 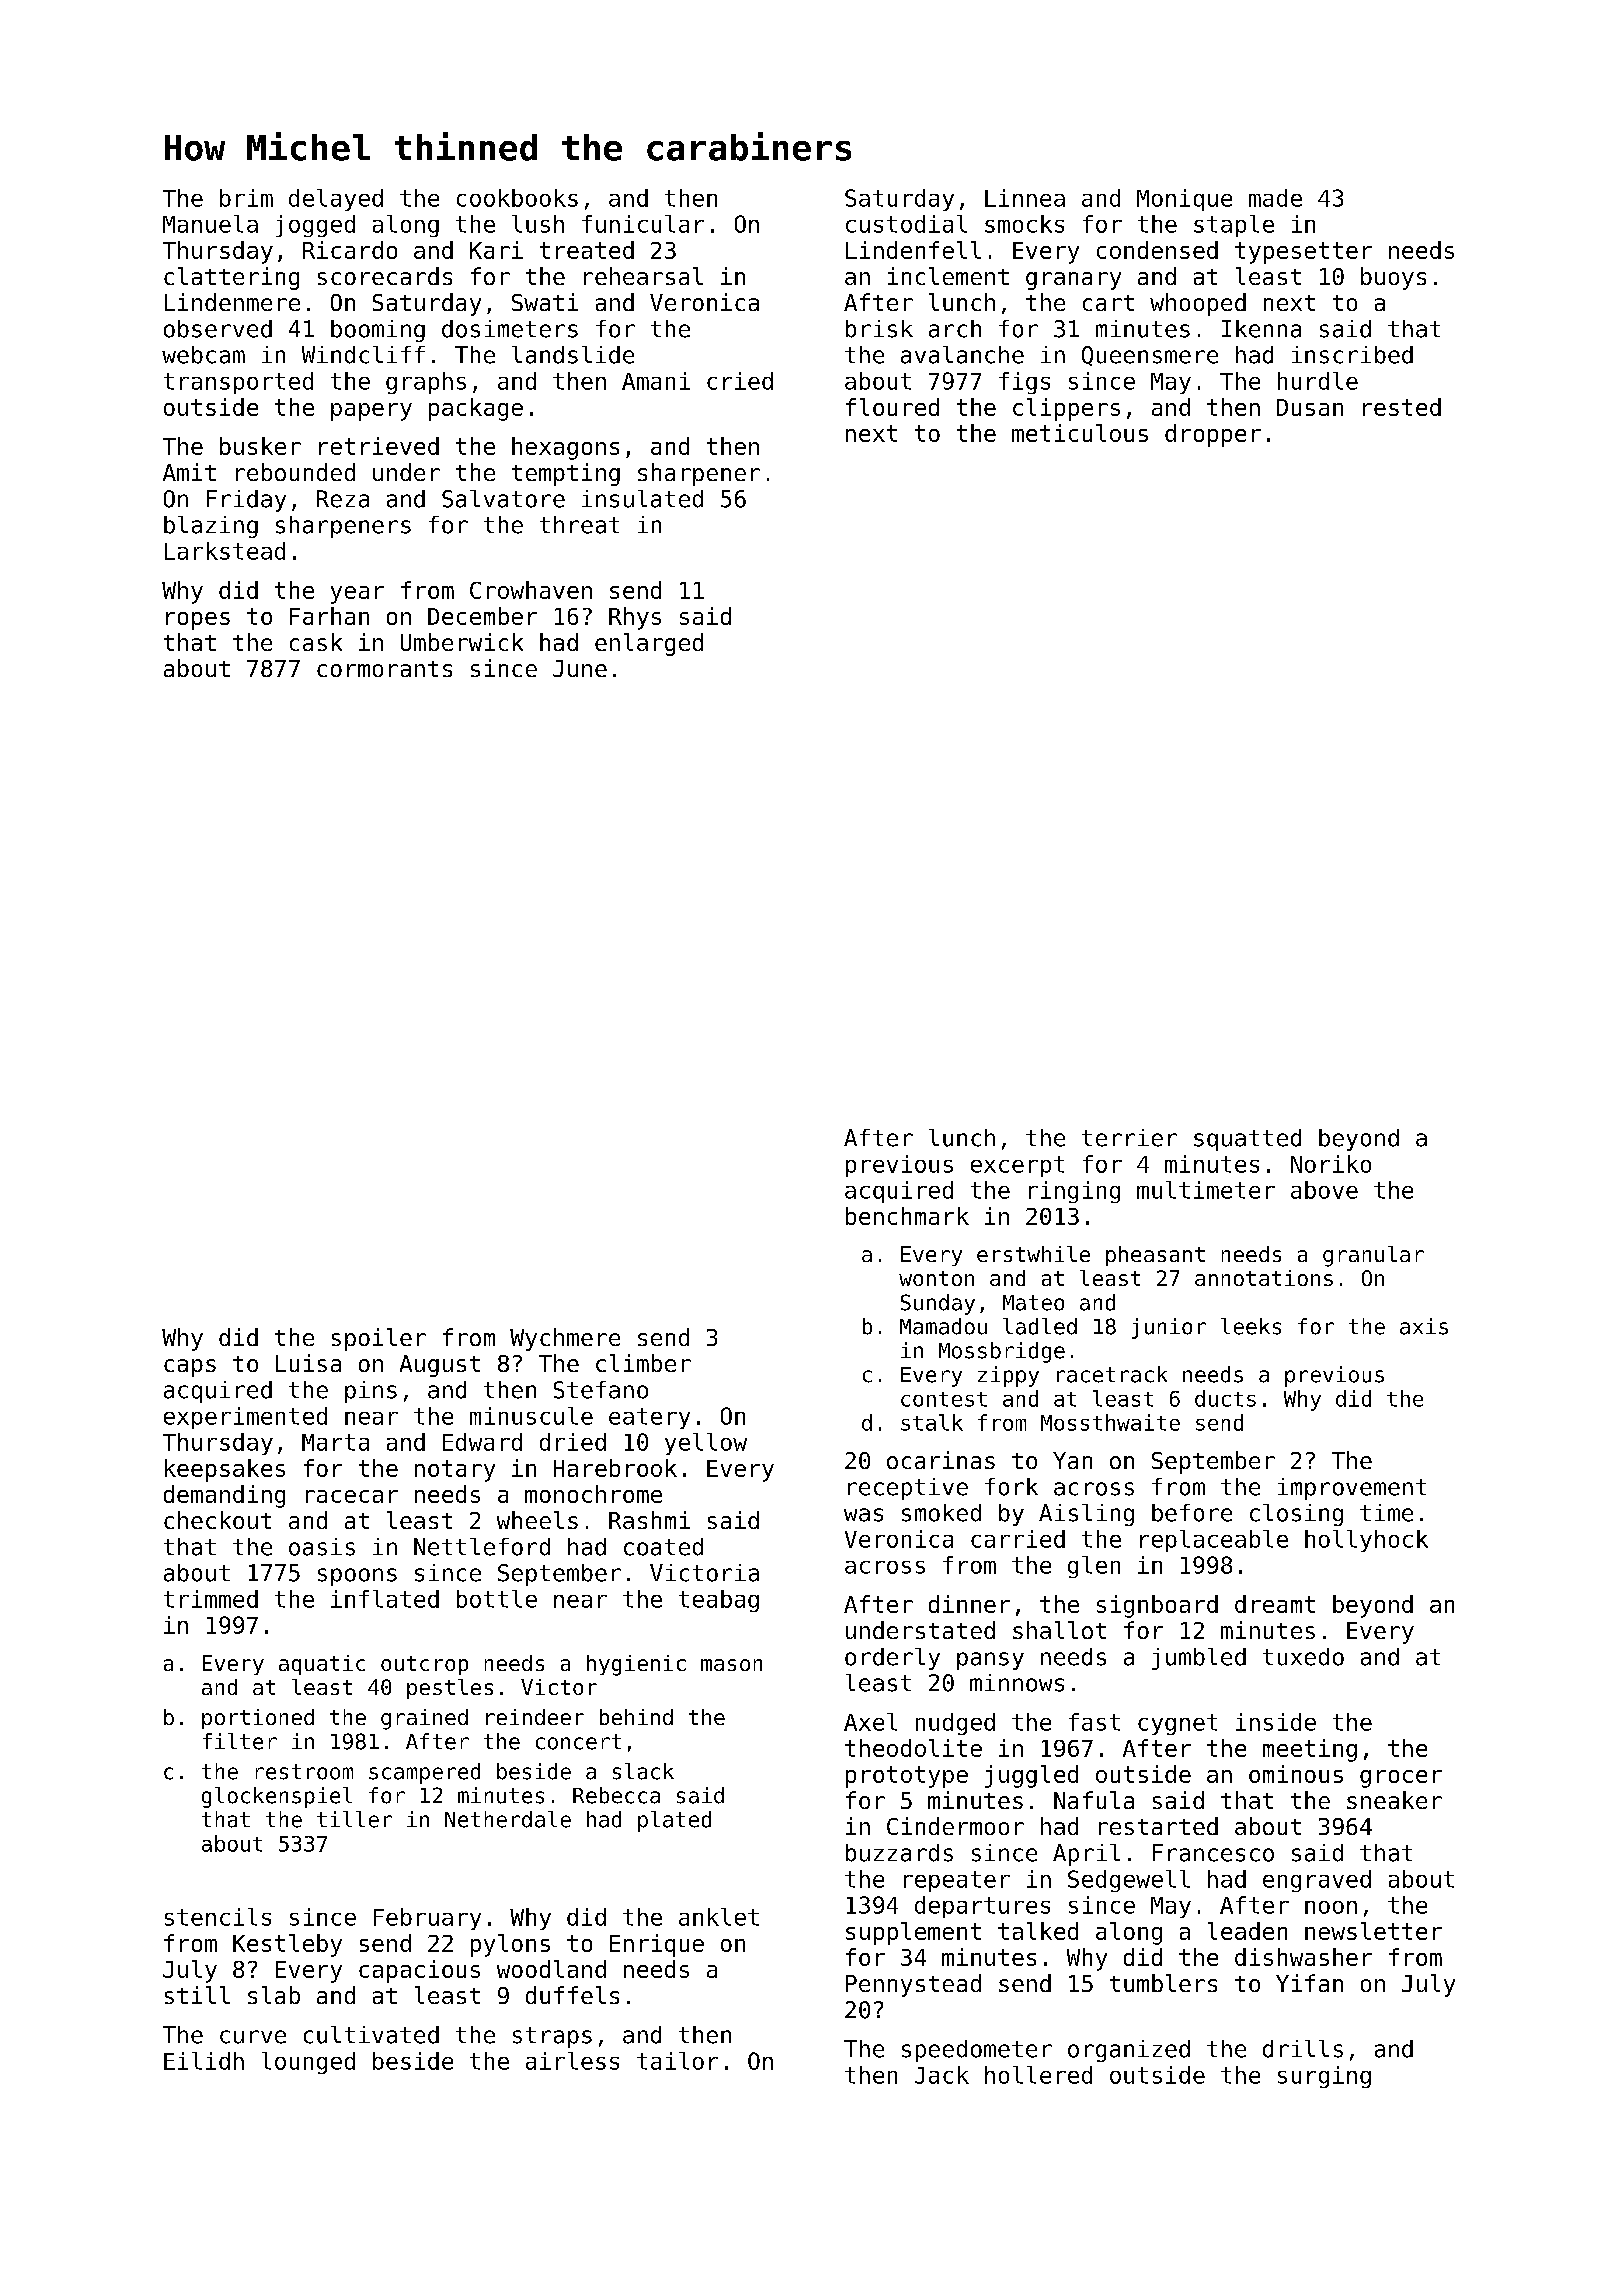 What do you see at coordinates (1373, 1256) in the document?
I see `granular` at bounding box center [1373, 1256].
